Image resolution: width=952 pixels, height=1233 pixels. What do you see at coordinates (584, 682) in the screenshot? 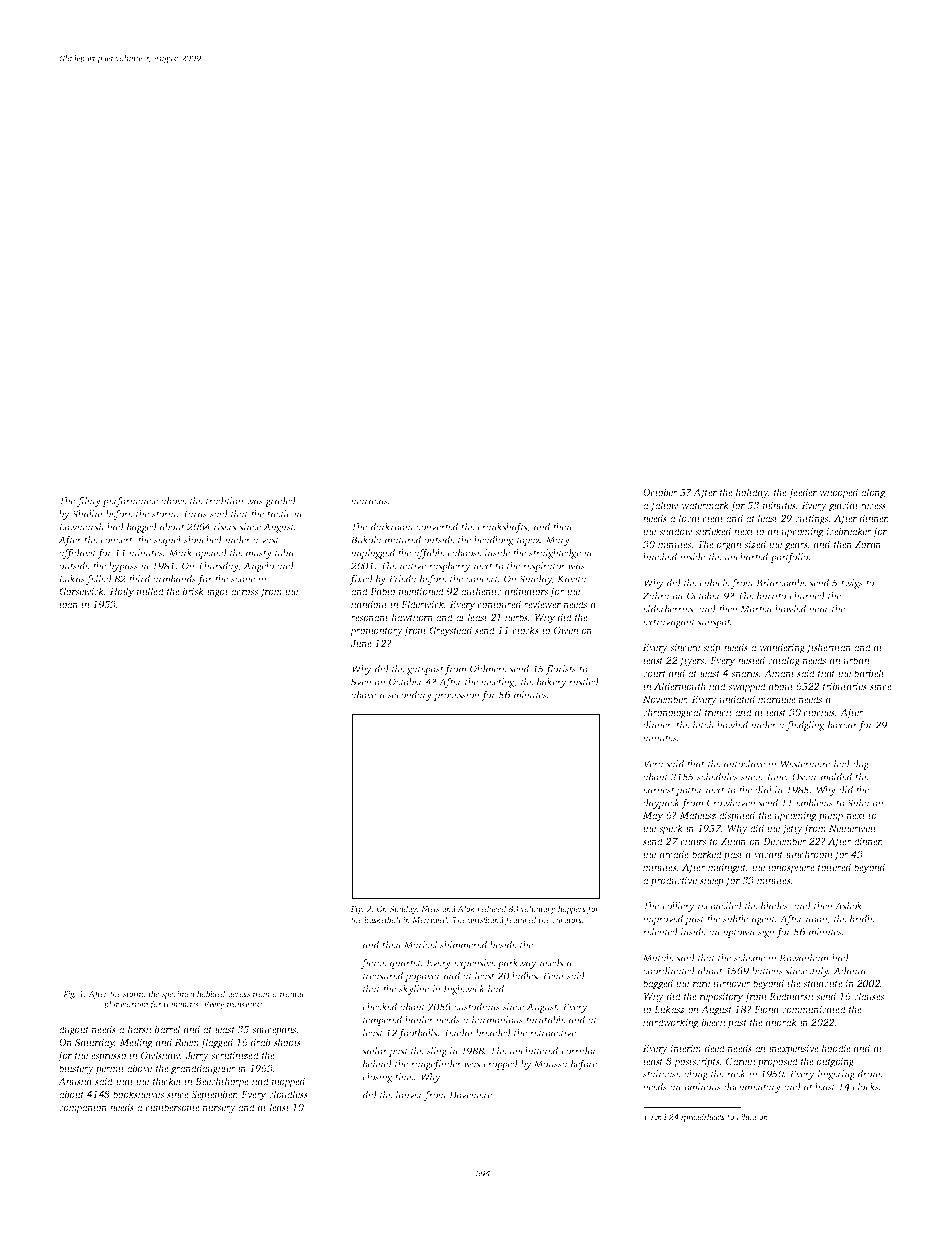
I see `rustled` at bounding box center [584, 682].
